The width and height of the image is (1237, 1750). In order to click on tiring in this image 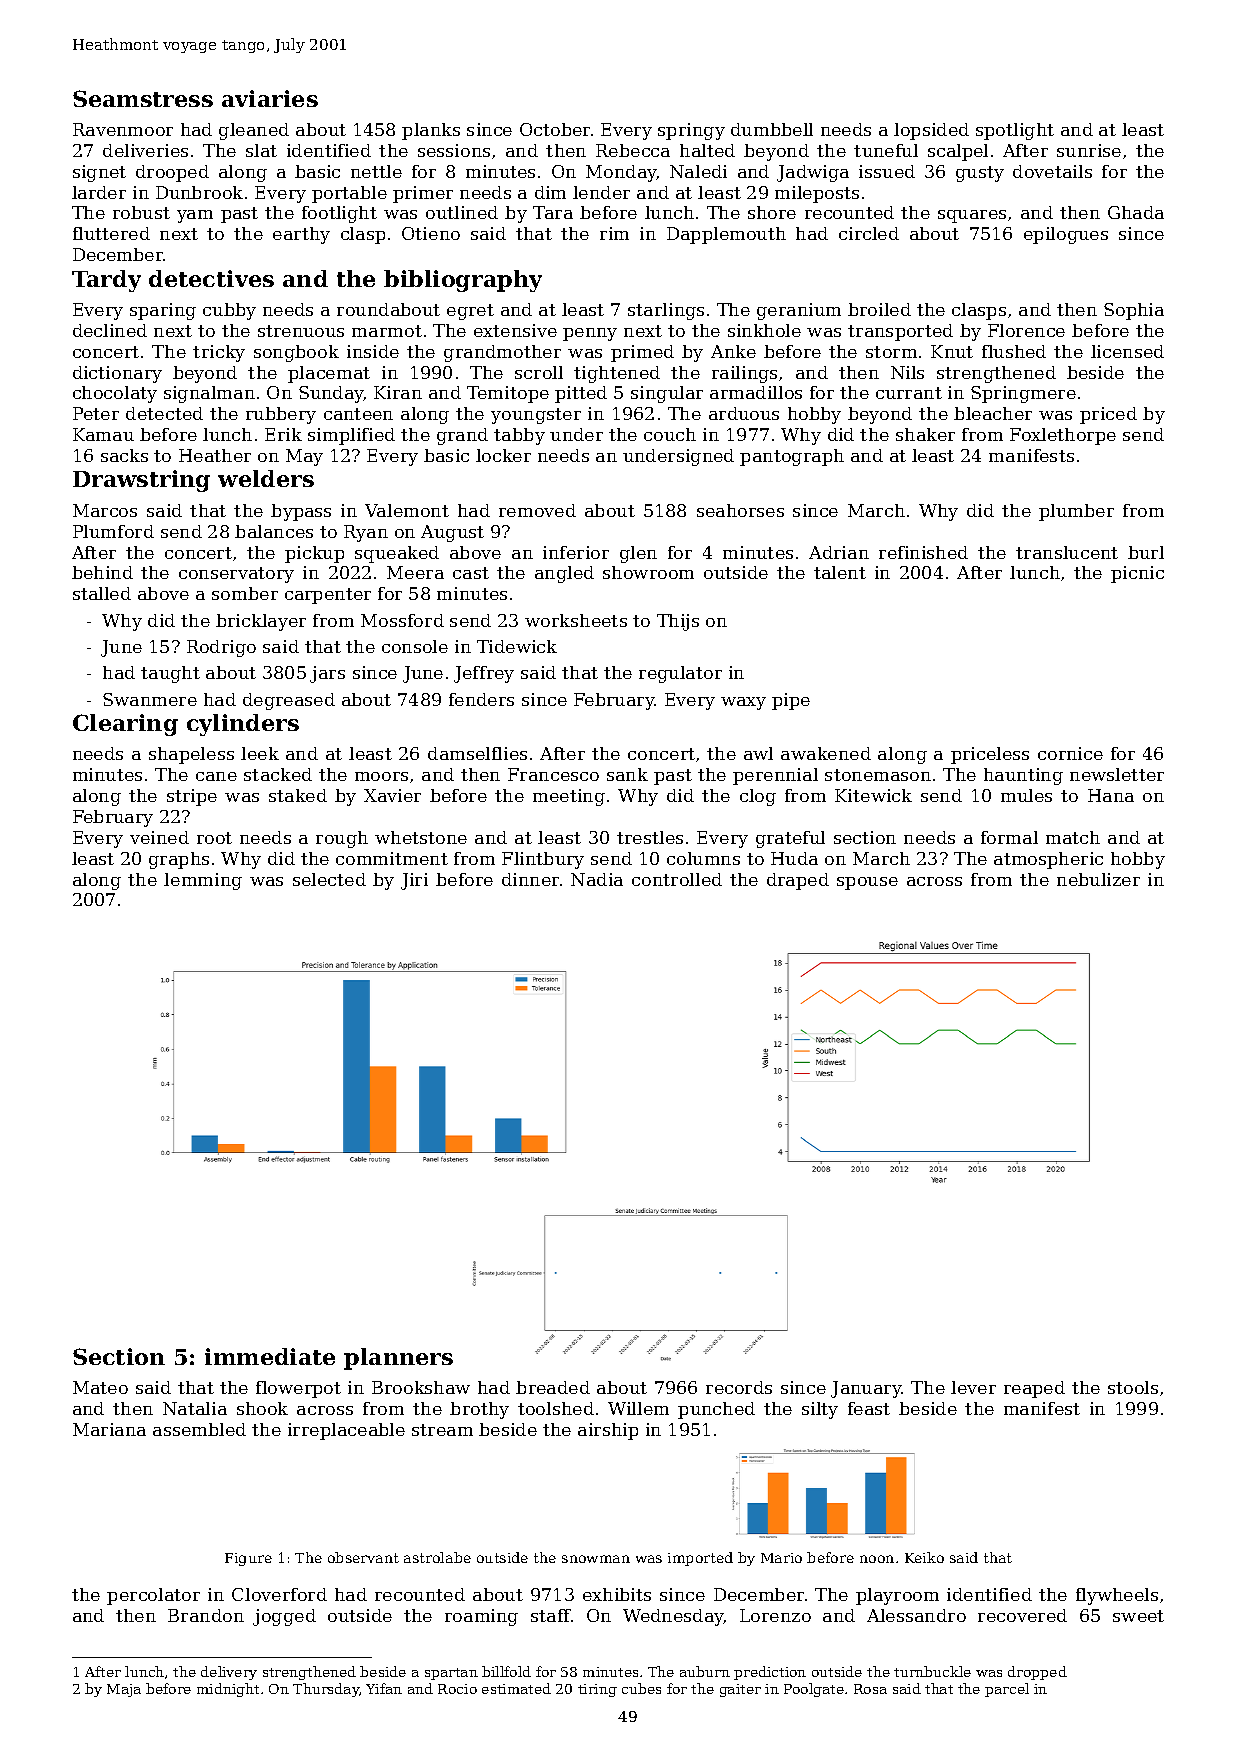, I will do `click(597, 1690)`.
